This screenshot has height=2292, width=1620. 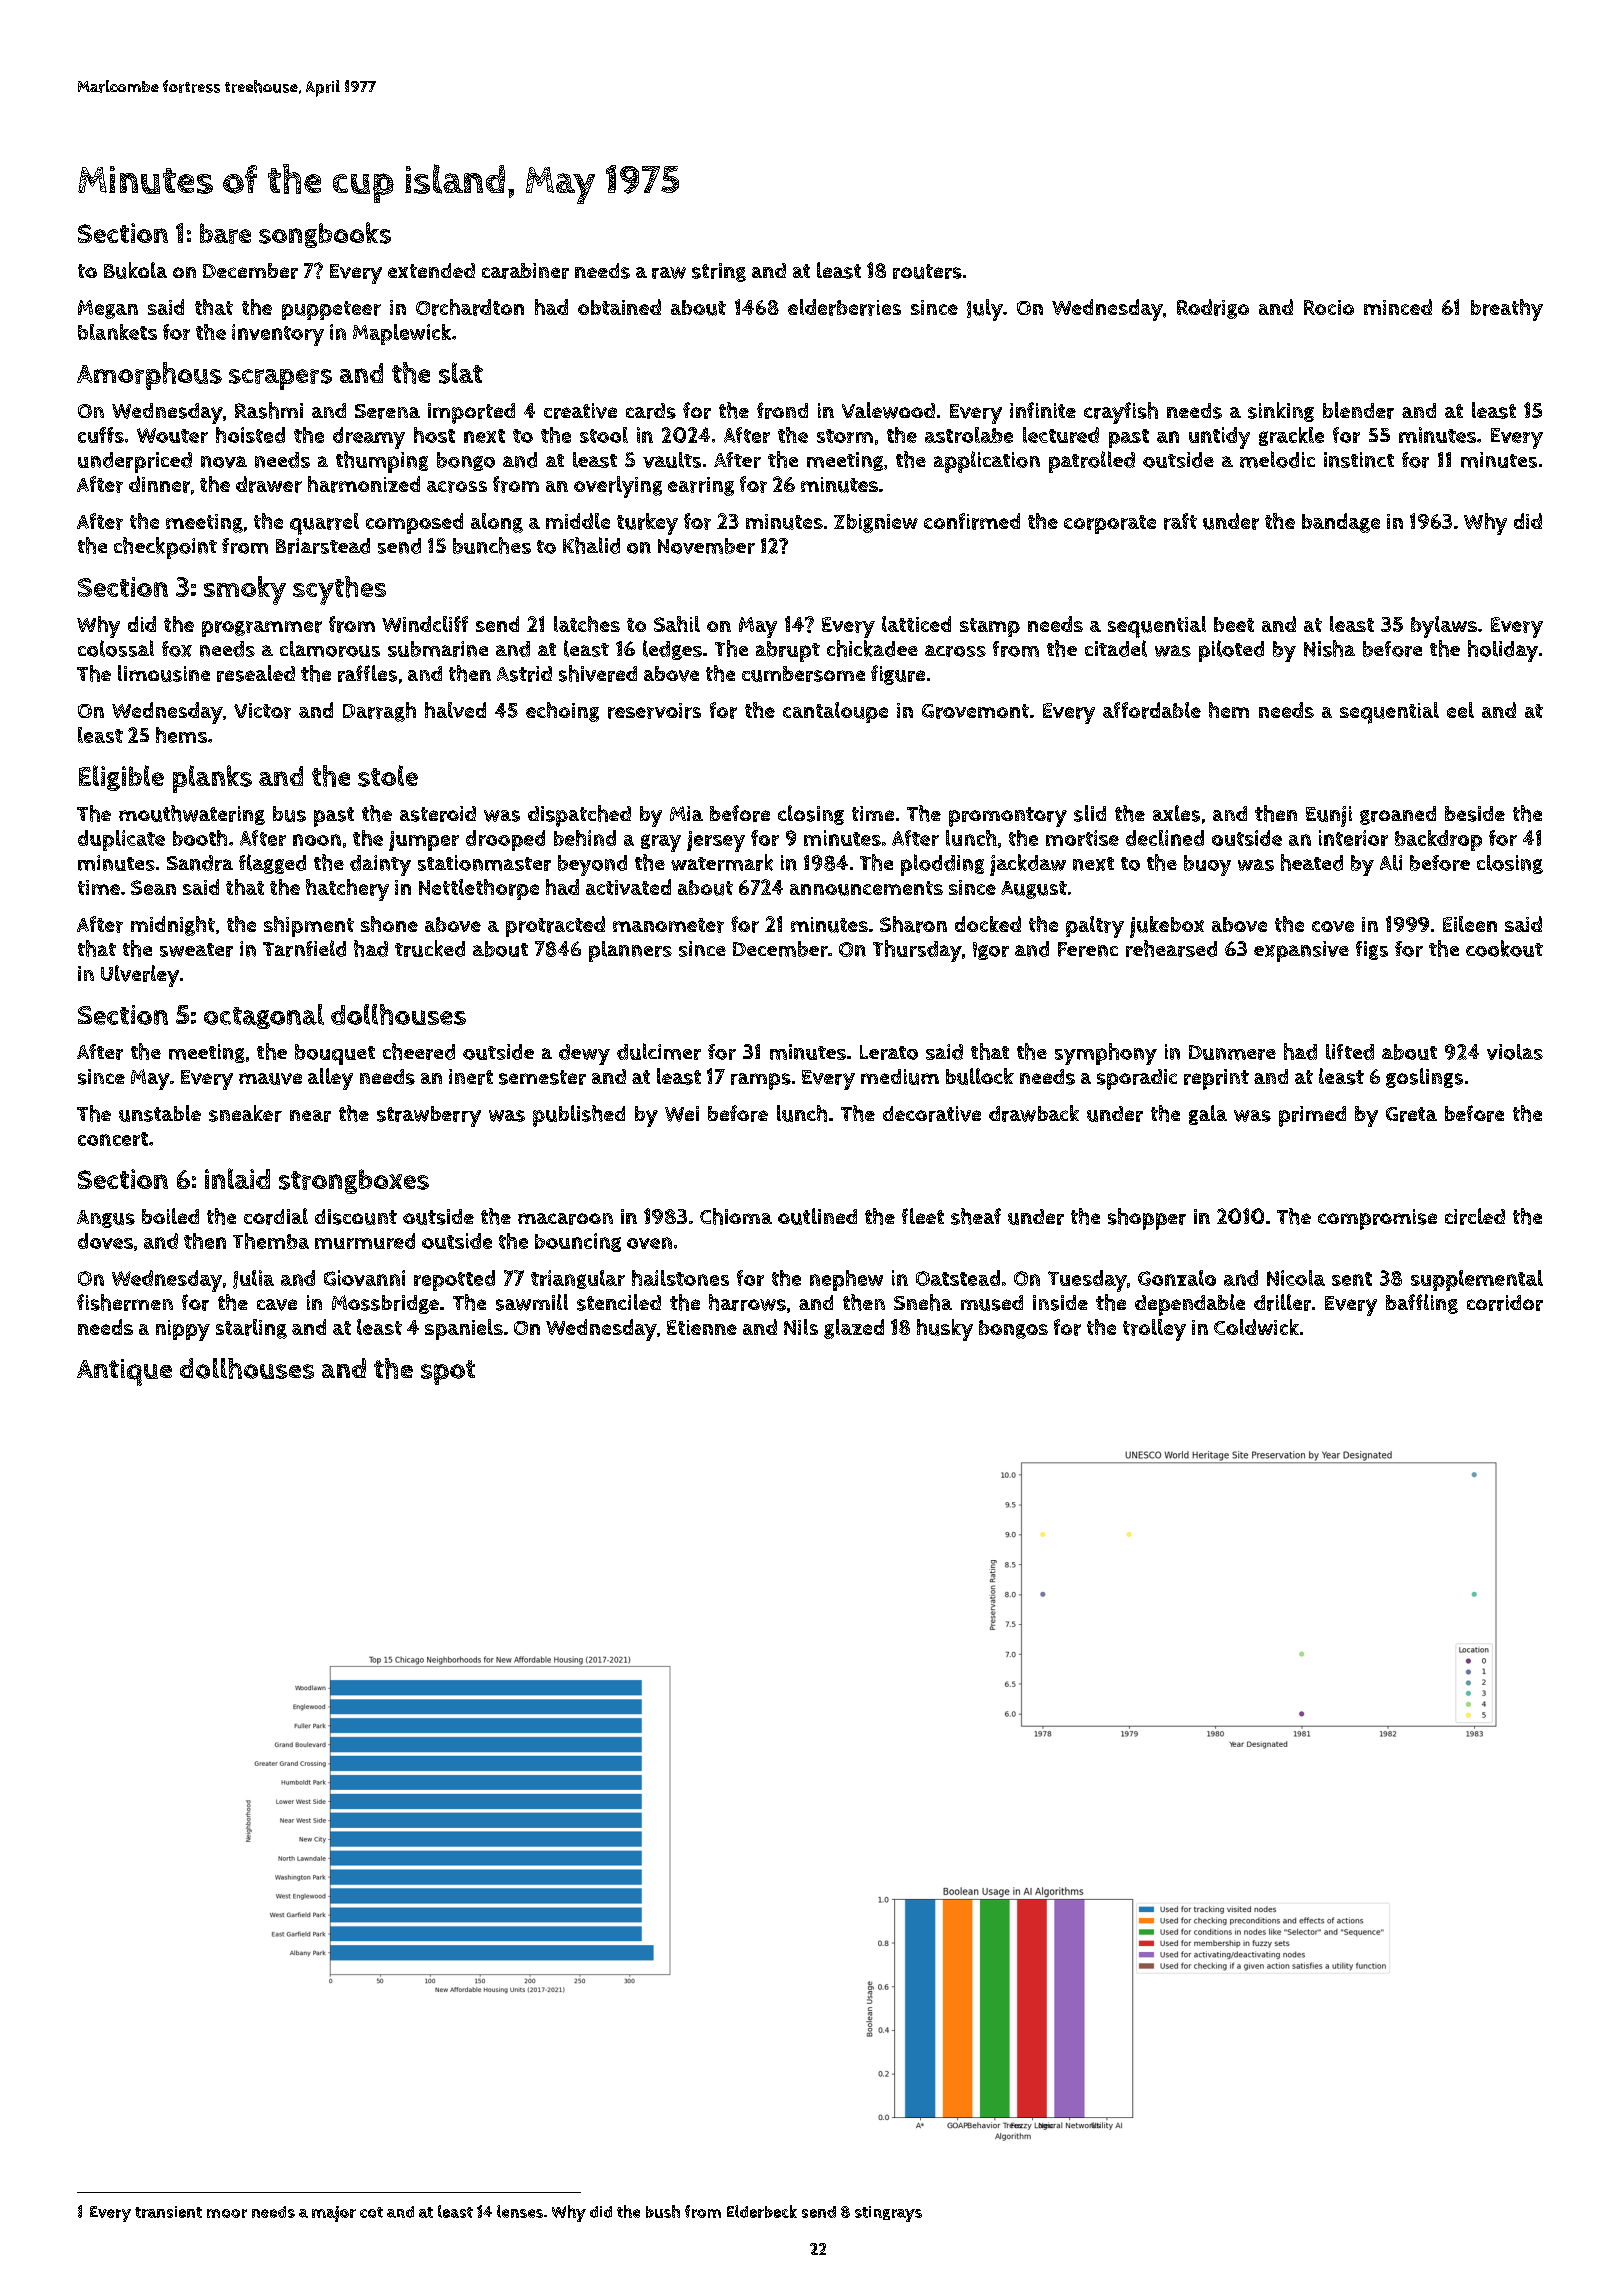 I want to click on cantaloupe, so click(x=835, y=712).
